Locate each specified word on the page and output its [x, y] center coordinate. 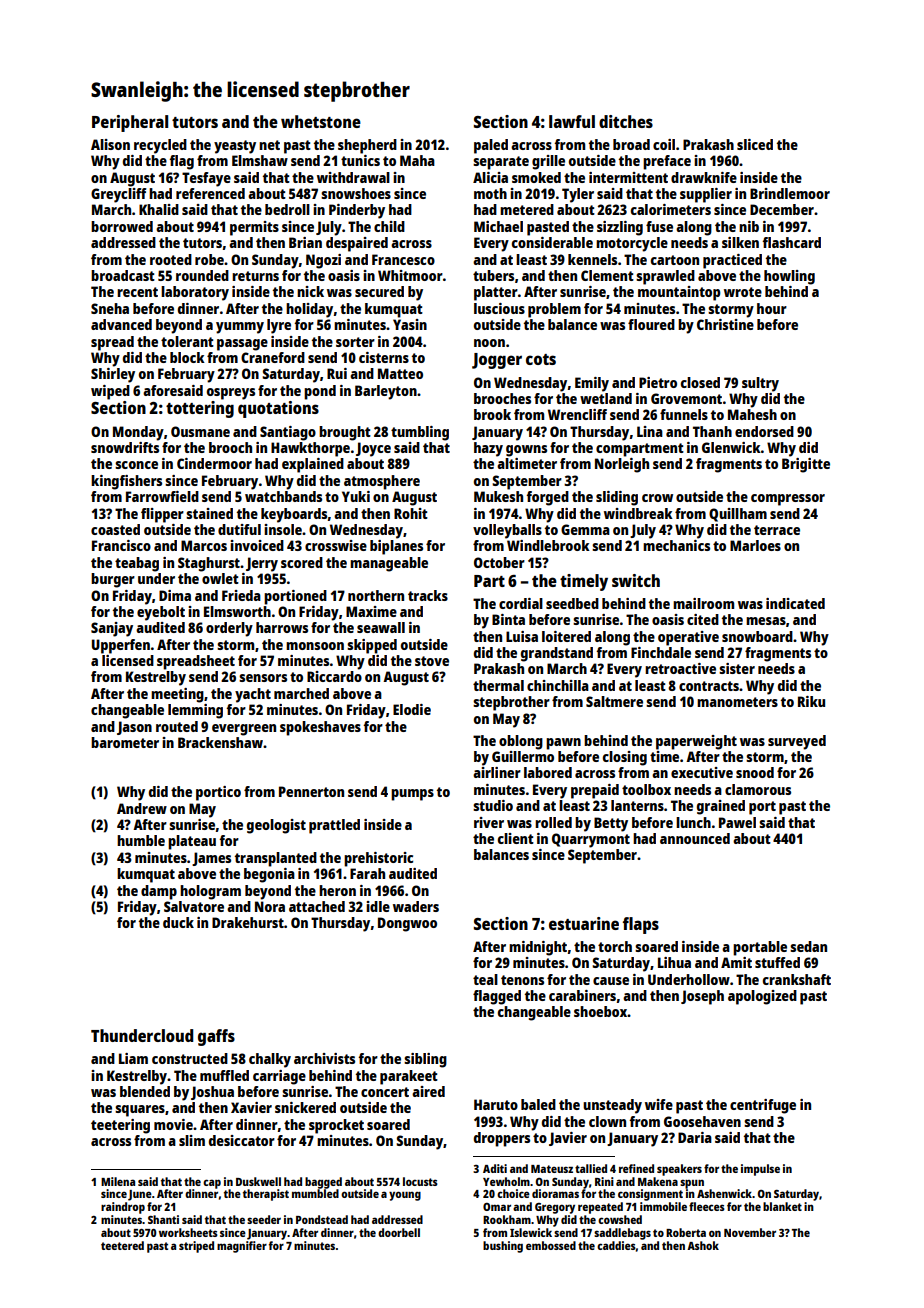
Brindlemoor [790, 193]
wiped [110, 392]
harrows [282, 627]
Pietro [658, 382]
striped [196, 1247]
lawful [572, 121]
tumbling [420, 433]
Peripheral [130, 123]
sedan [808, 946]
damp [159, 892]
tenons [522, 980]
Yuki [356, 496]
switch [636, 580]
